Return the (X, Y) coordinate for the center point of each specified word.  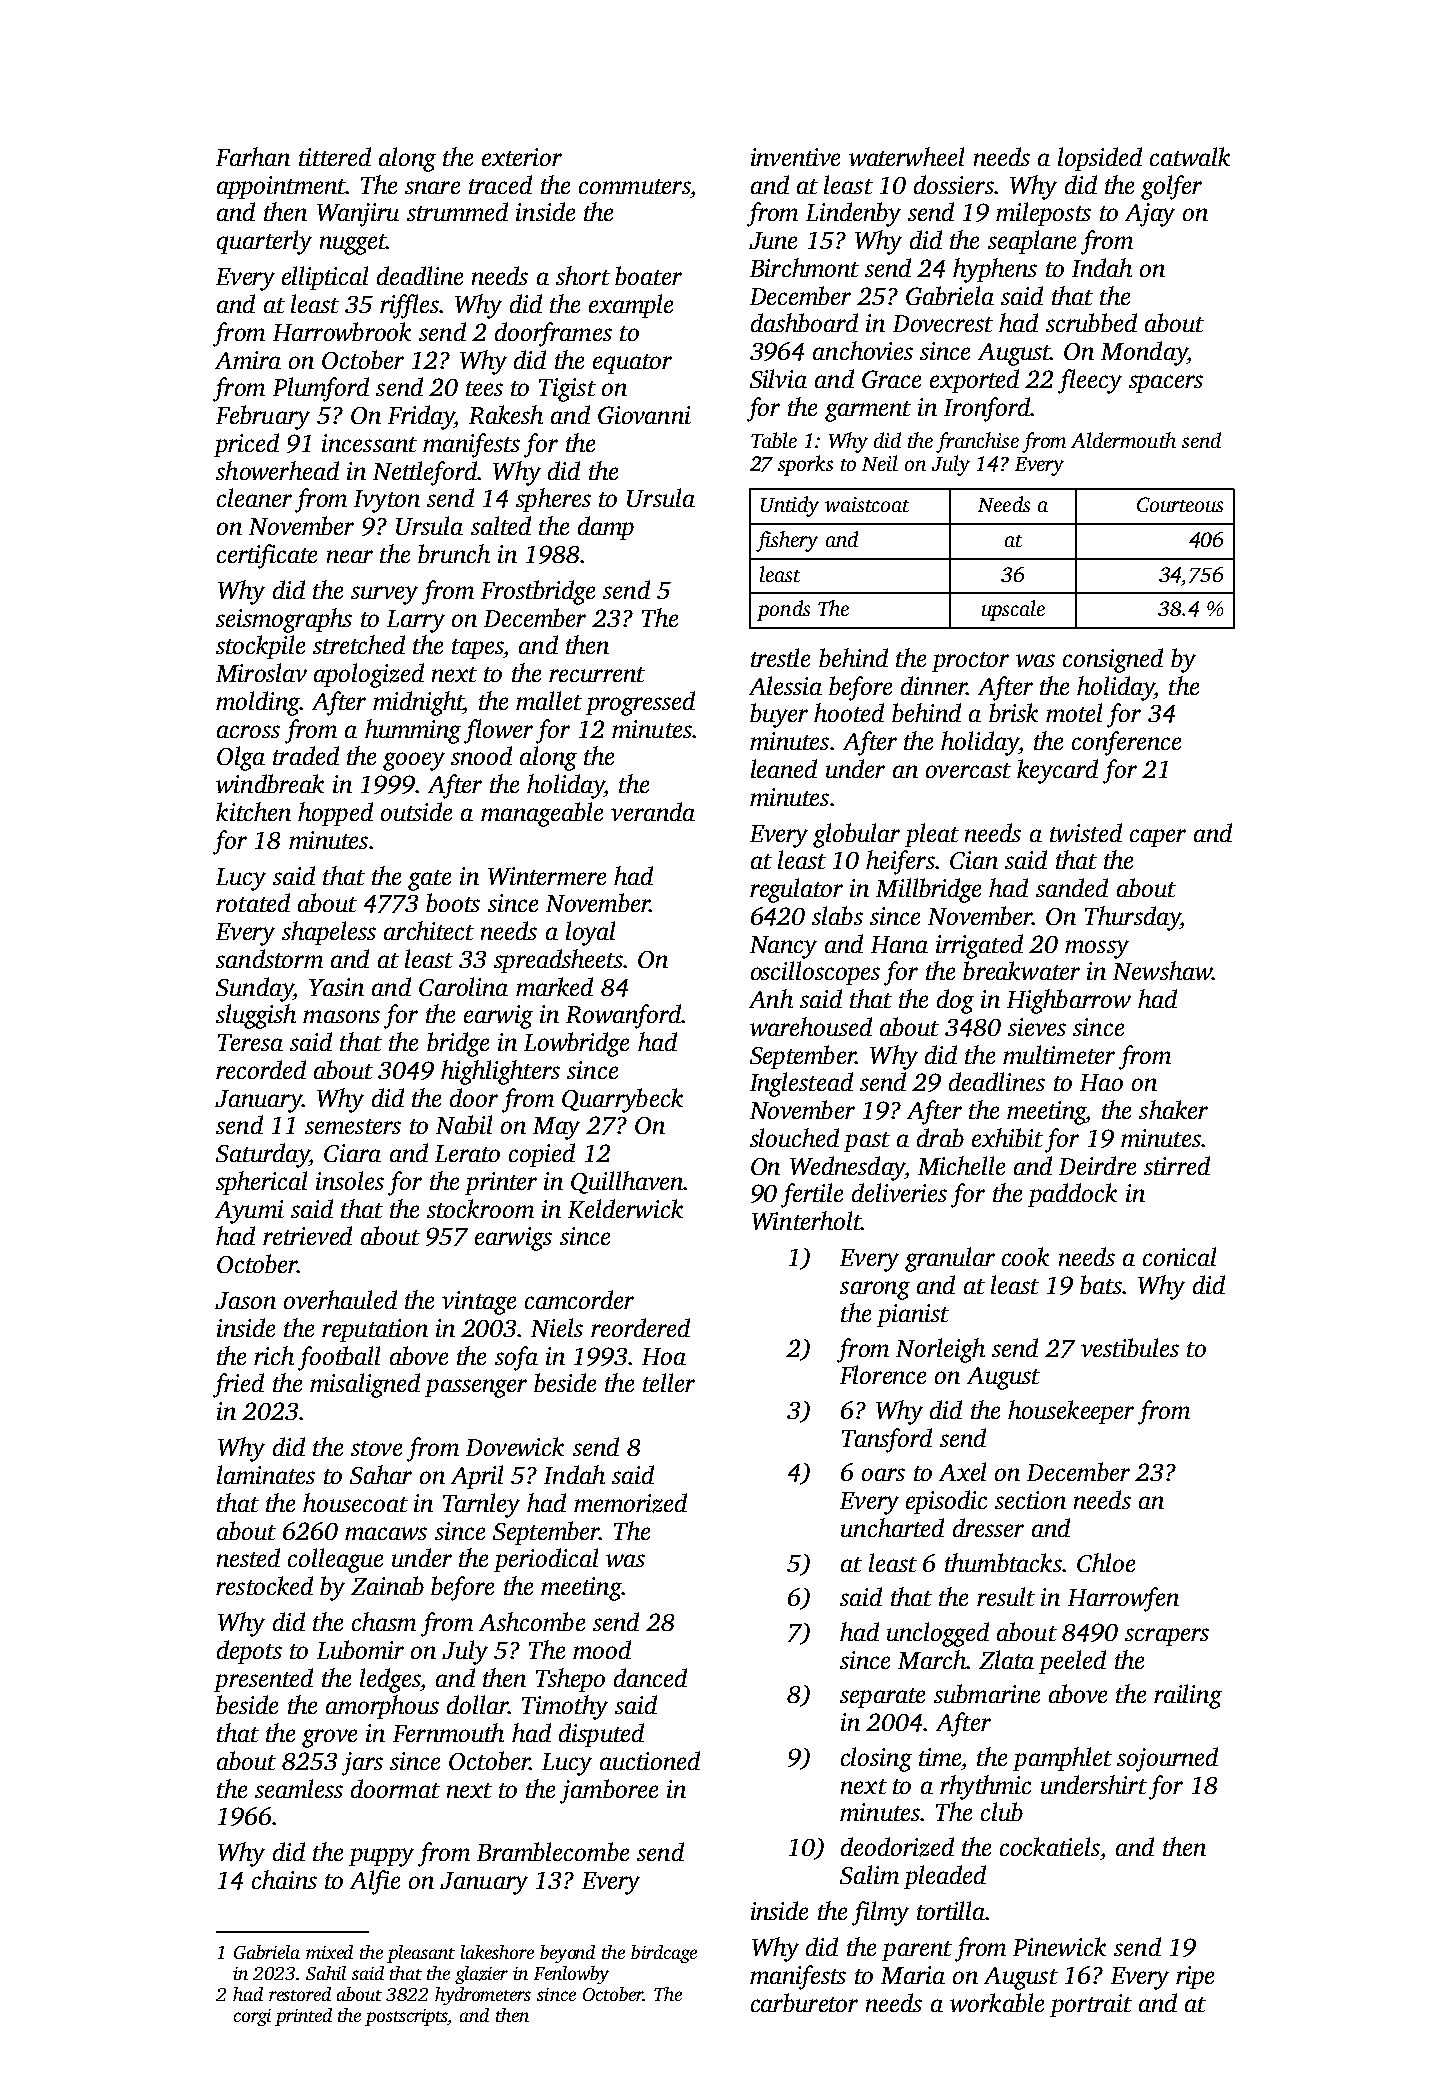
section (1030, 1500)
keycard (1057, 771)
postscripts (406, 2017)
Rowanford (624, 1016)
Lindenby (853, 214)
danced (650, 1677)
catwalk (1190, 156)
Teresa (250, 1042)
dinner (934, 685)
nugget (353, 244)
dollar (477, 1704)
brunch (454, 553)
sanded (1072, 887)
